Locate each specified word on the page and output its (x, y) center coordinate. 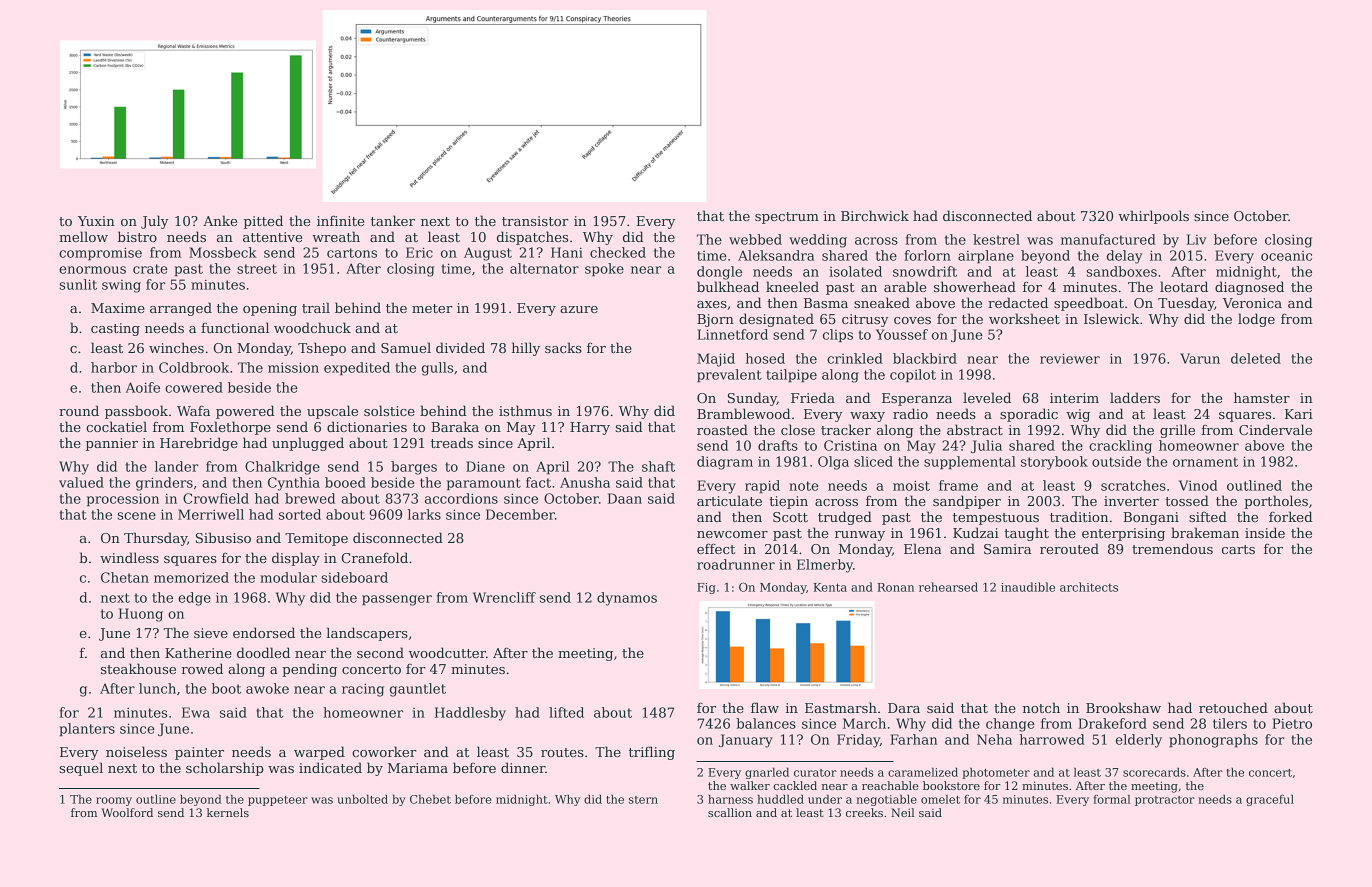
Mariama (418, 768)
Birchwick (875, 215)
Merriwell (211, 514)
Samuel (406, 347)
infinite (340, 220)
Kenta (830, 587)
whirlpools (1153, 217)
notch (1041, 707)
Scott (790, 517)
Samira (1007, 549)
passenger (397, 600)
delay (1125, 257)
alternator (544, 268)
